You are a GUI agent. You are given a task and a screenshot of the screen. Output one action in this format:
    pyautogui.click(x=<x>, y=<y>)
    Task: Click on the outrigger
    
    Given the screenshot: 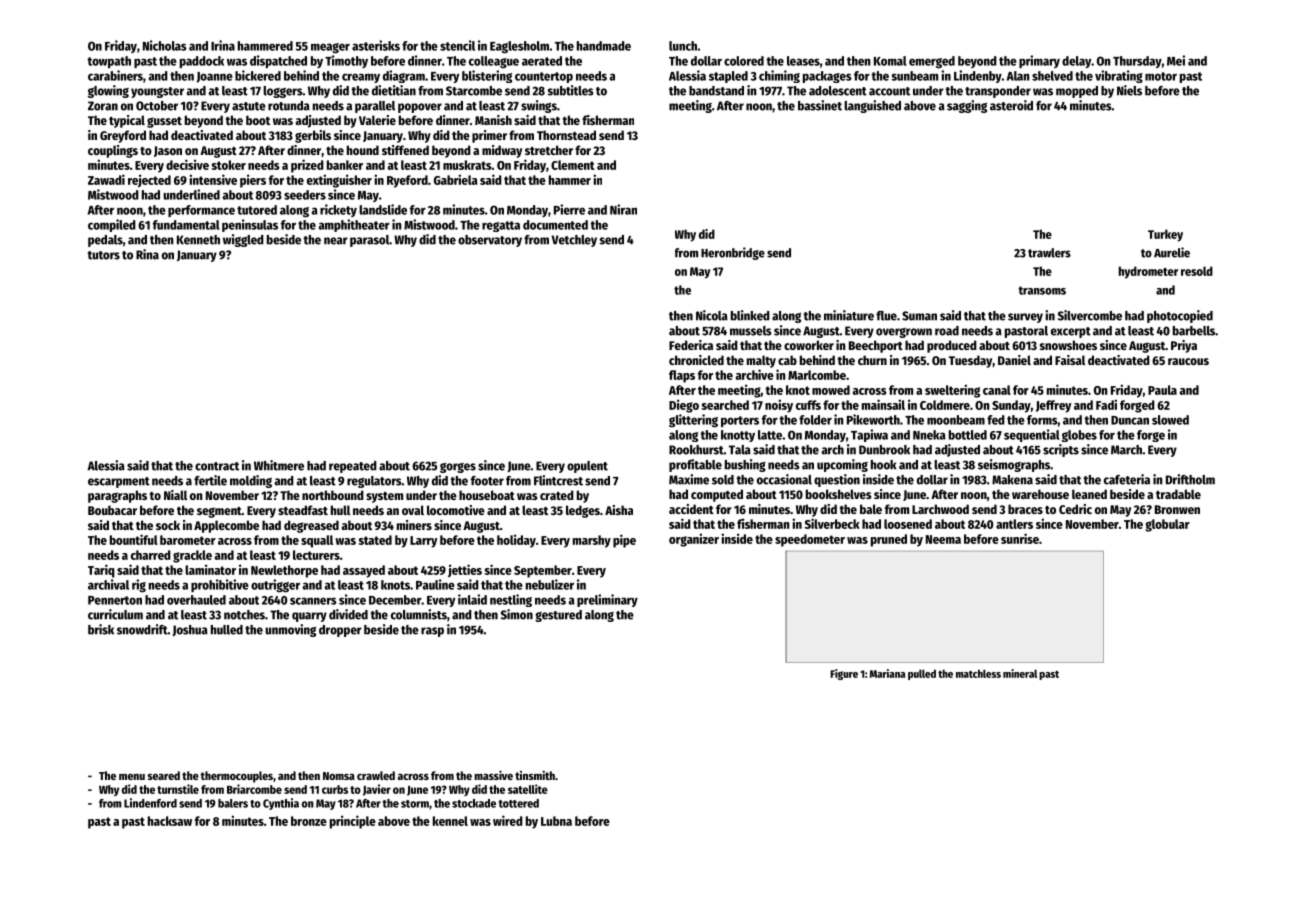 What is the action you would take?
    pyautogui.click(x=275, y=586)
